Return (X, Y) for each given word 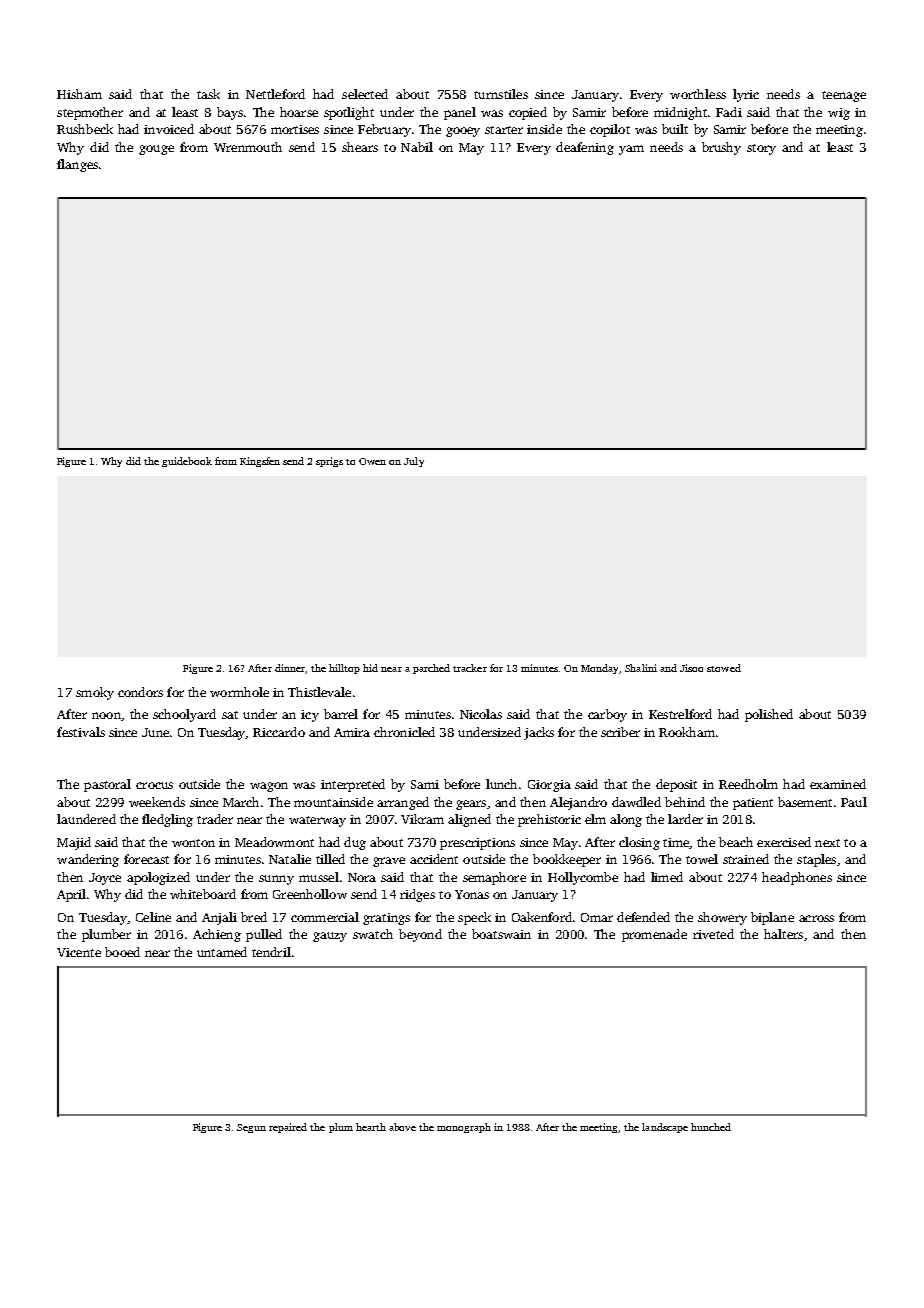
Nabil (417, 147)
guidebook (187, 462)
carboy (607, 715)
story (761, 149)
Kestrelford (680, 714)
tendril (271, 952)
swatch (373, 934)
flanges (77, 165)
